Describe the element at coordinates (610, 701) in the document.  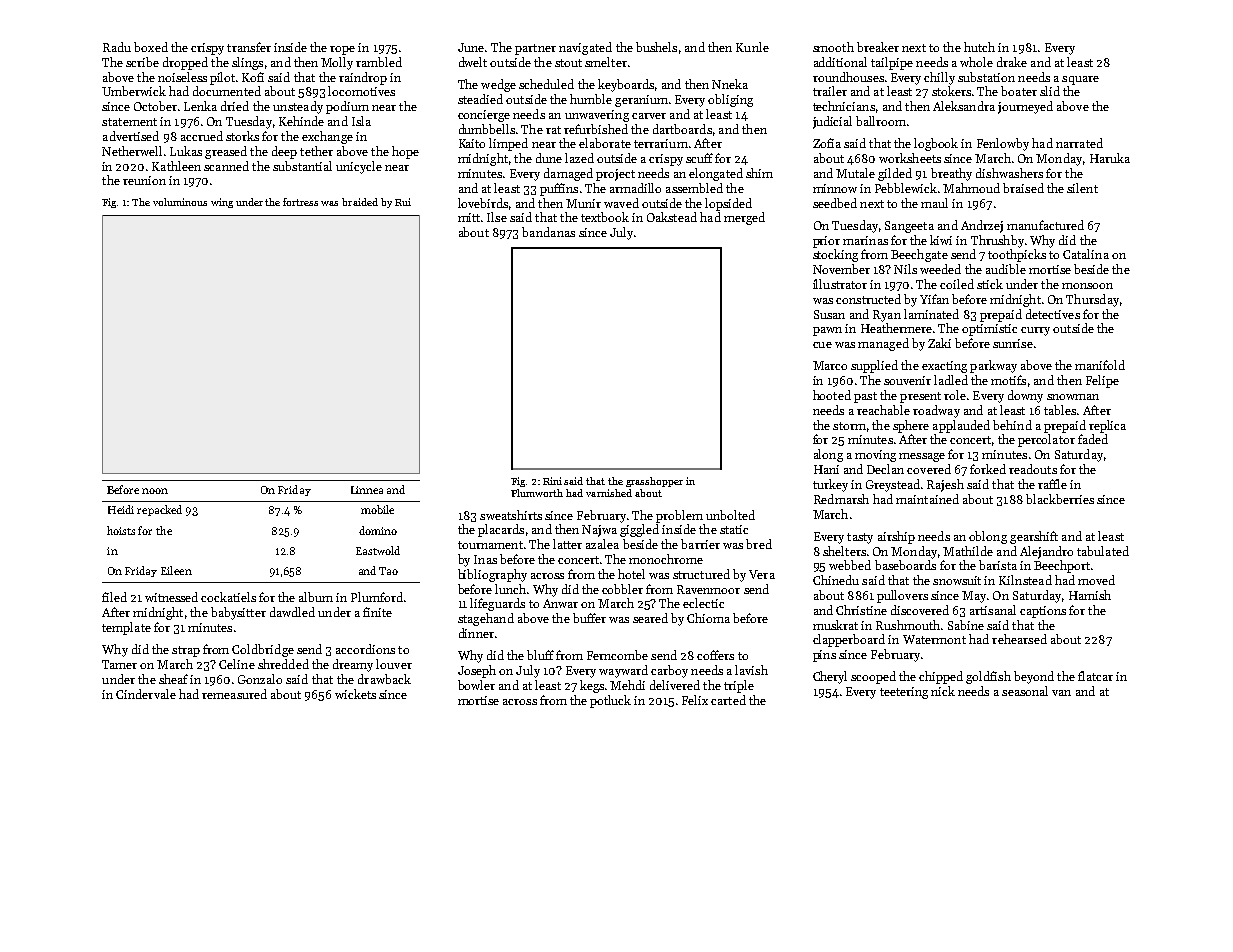
I see `potluck` at that location.
